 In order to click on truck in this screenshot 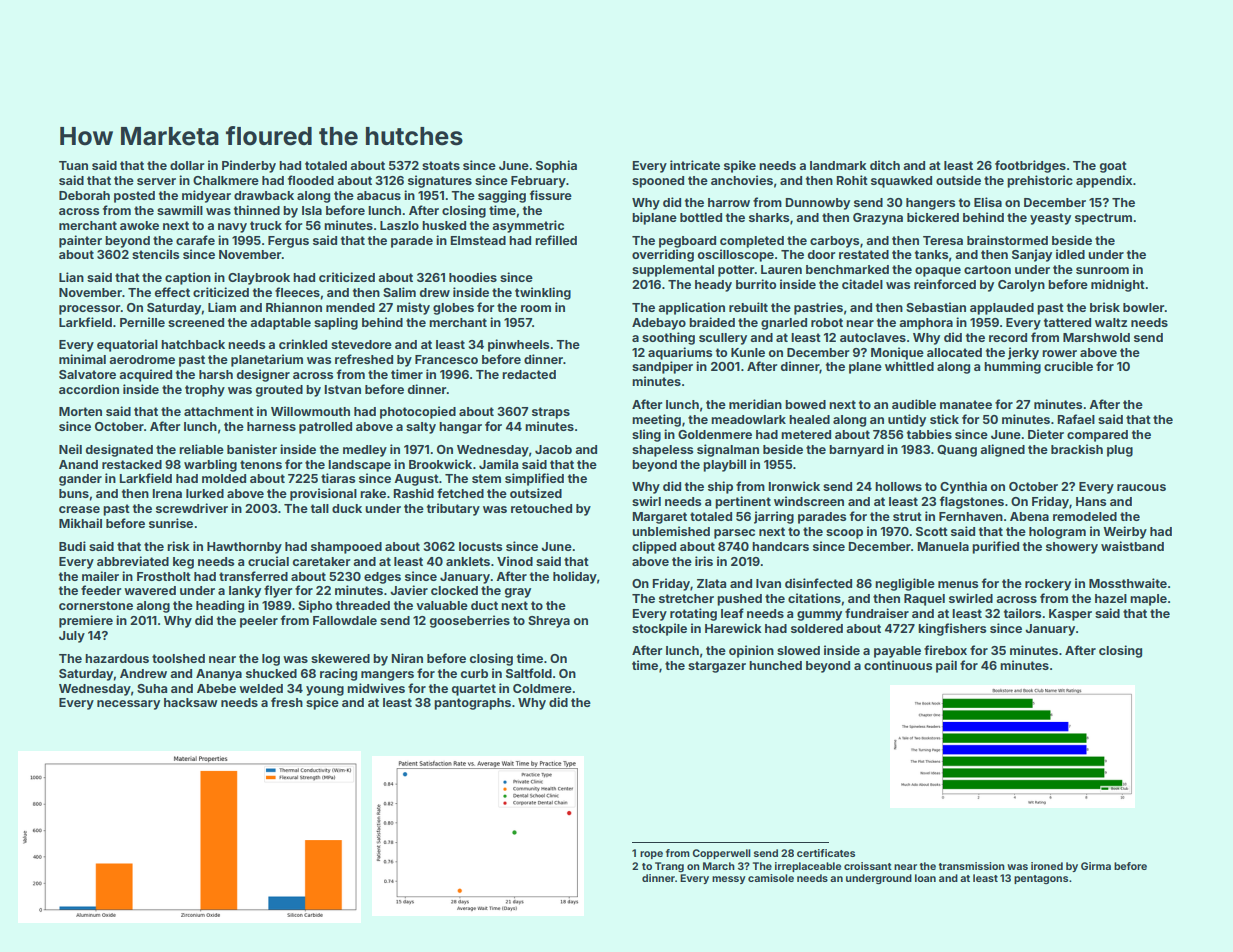, I will do `click(266, 225)`.
